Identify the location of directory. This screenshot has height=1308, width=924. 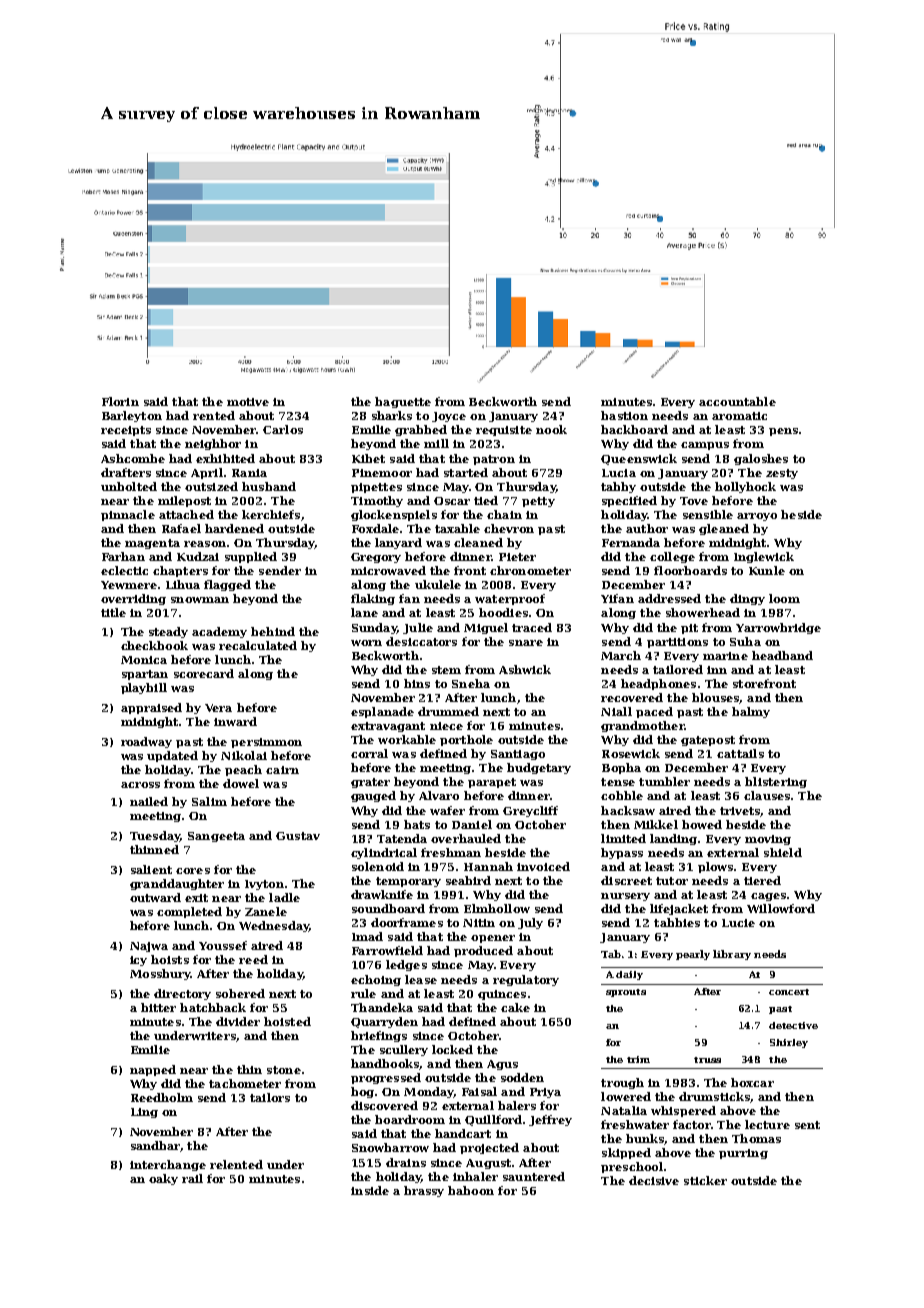
(182, 994).
